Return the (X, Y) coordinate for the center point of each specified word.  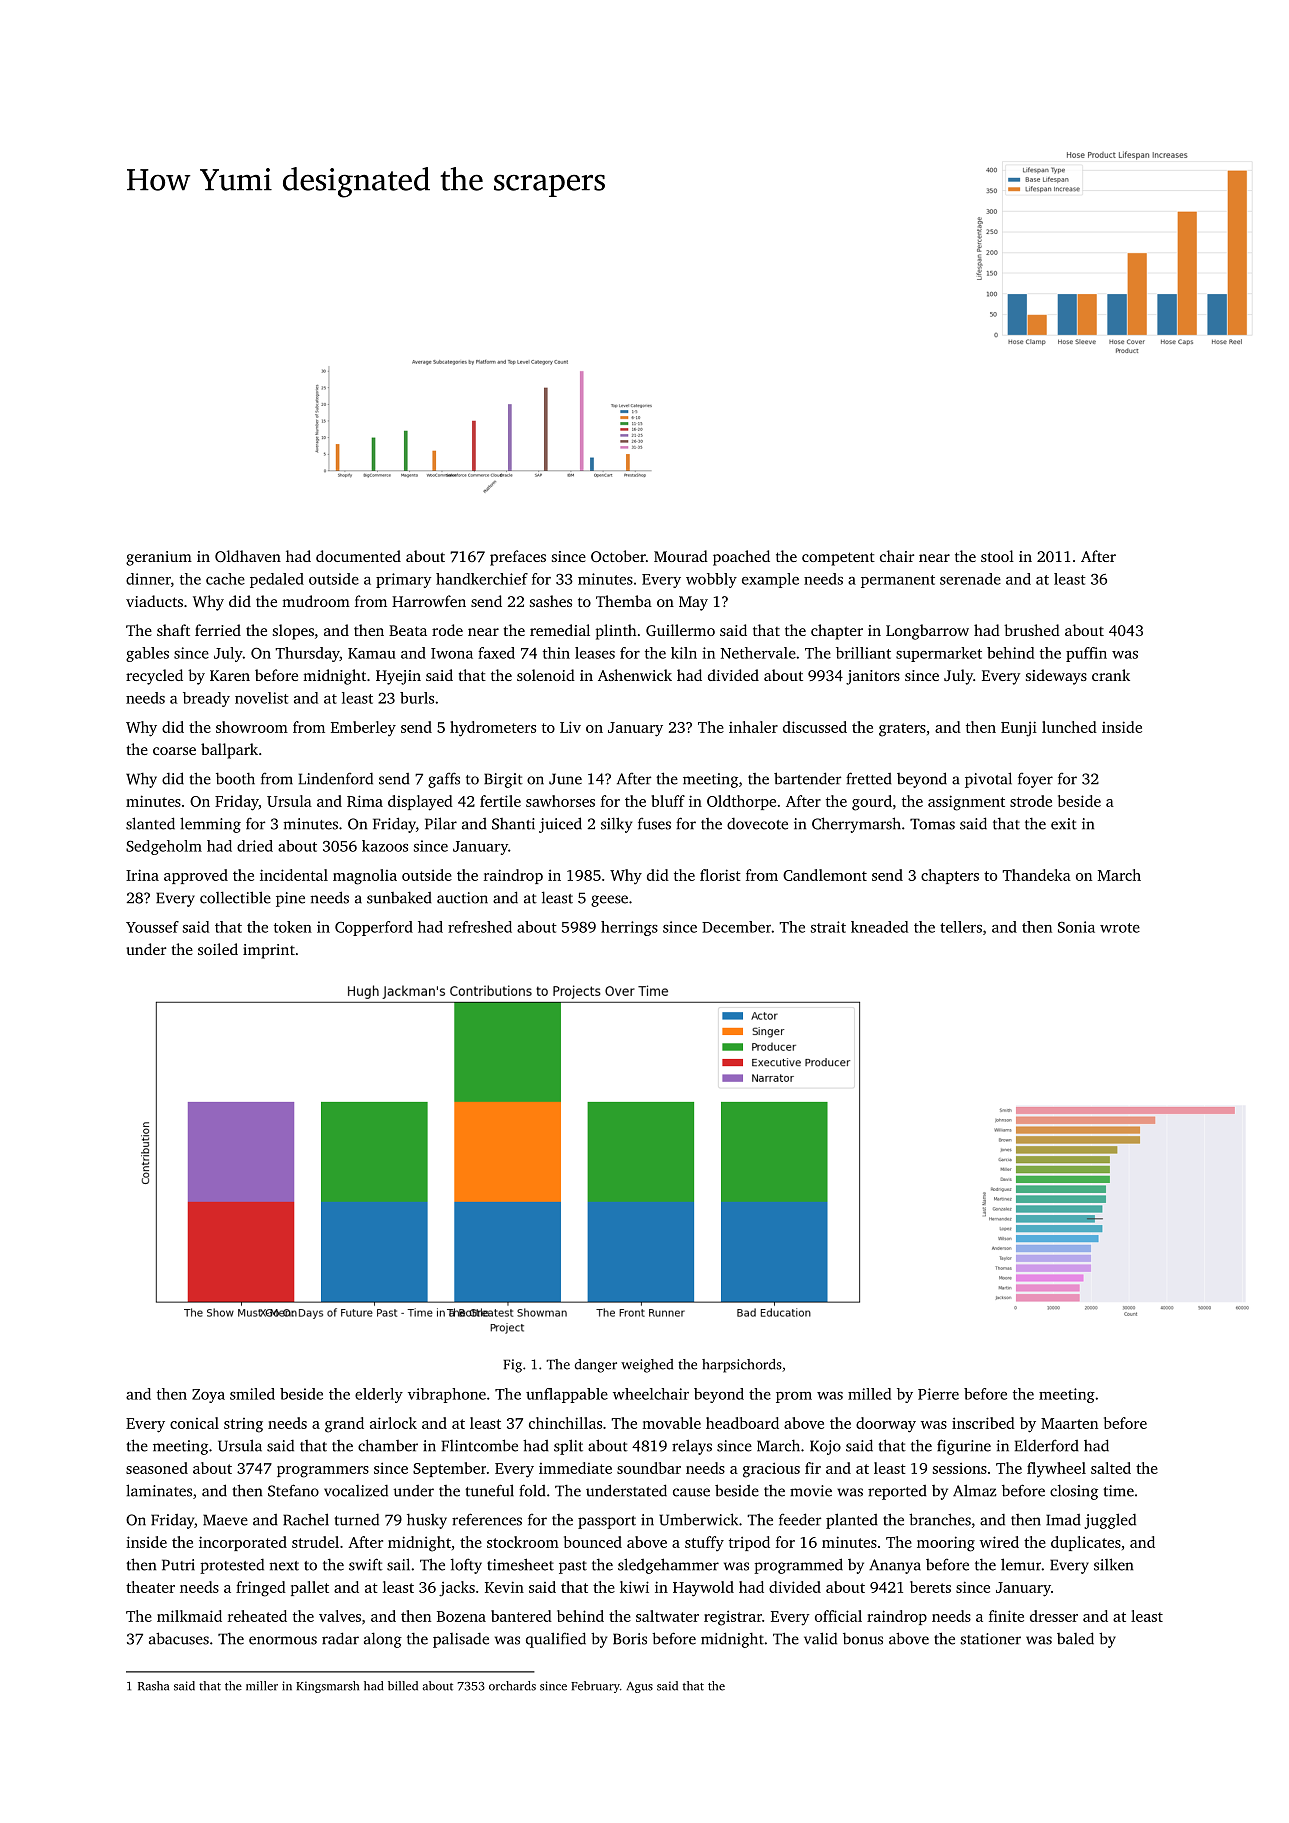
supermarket (939, 654)
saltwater (667, 1616)
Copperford (374, 928)
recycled (154, 677)
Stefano (293, 1490)
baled (1075, 1638)
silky (616, 825)
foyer (1035, 780)
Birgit (503, 780)
